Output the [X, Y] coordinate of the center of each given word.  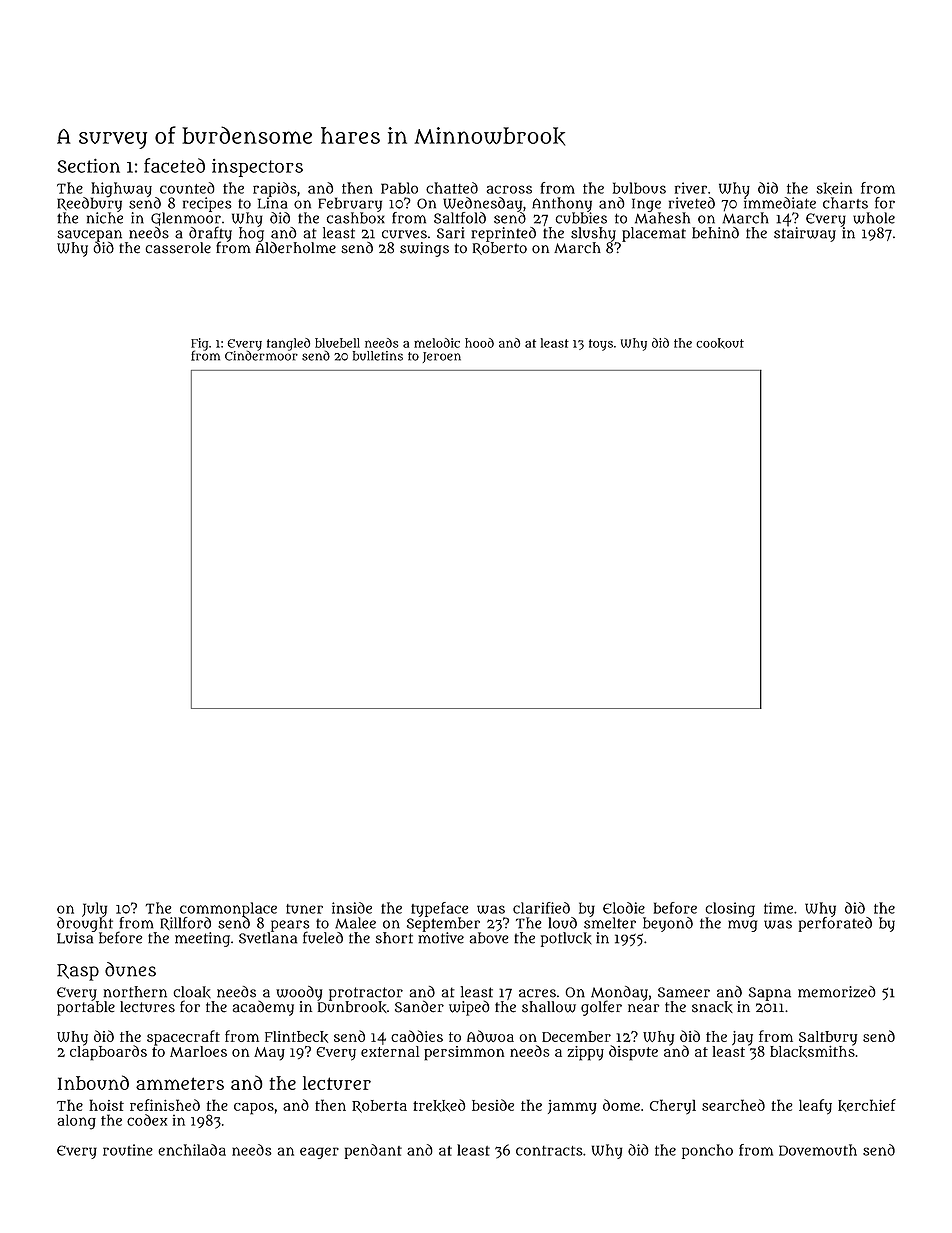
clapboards [108, 1053]
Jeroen [442, 357]
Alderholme [296, 248]
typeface [439, 909]
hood [479, 343]
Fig [199, 344]
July [94, 909]
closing [730, 909]
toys [601, 345]
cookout [720, 343]
